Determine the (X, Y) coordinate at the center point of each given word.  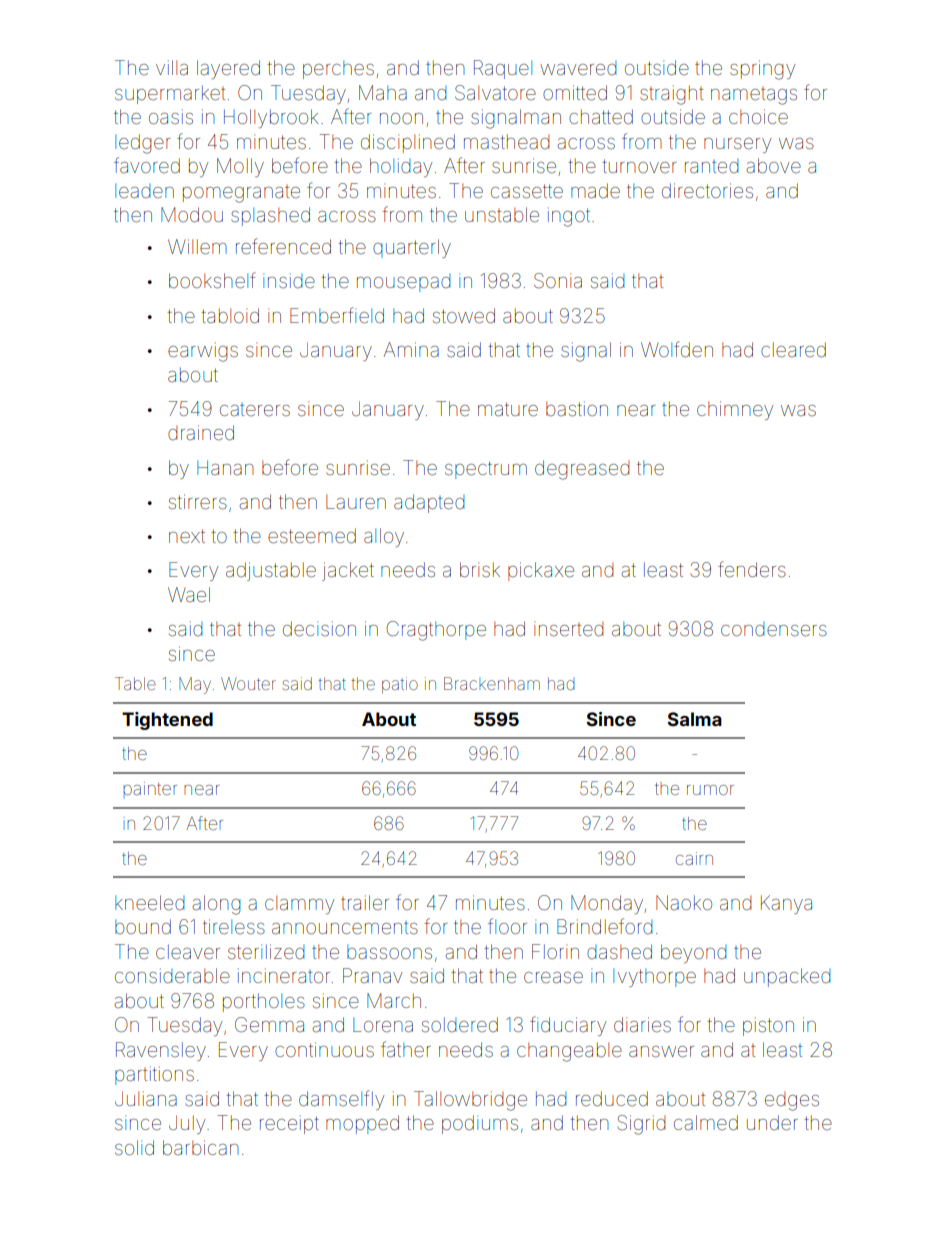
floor (507, 926)
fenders (752, 569)
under (772, 1122)
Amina (411, 349)
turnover (639, 166)
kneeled (149, 902)
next (187, 536)
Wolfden (677, 349)
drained (201, 432)
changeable (569, 1052)
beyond (693, 953)
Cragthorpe (436, 631)
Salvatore (495, 92)
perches (338, 70)
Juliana (146, 1098)
